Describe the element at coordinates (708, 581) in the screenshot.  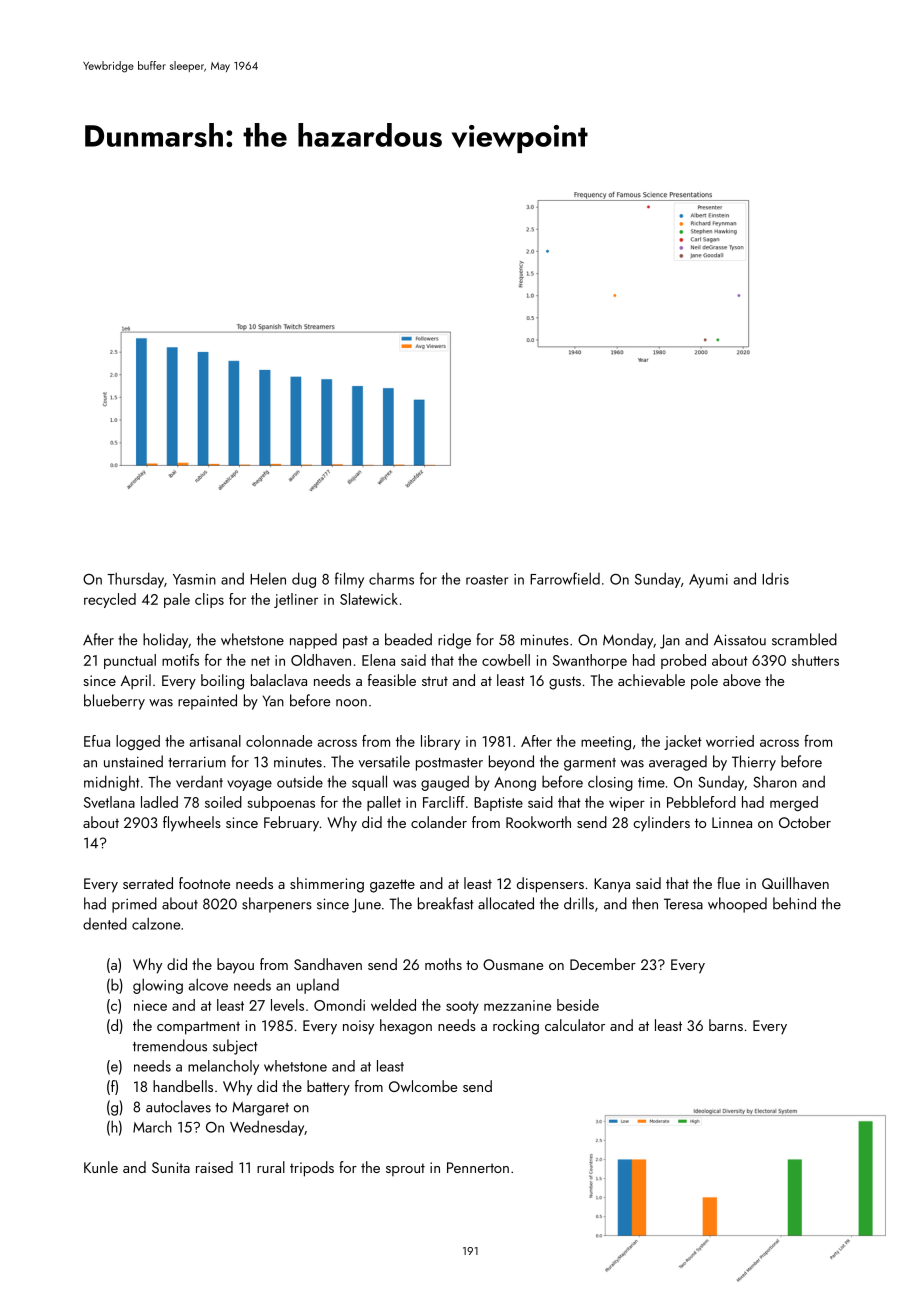
I see `Ayumi` at that location.
